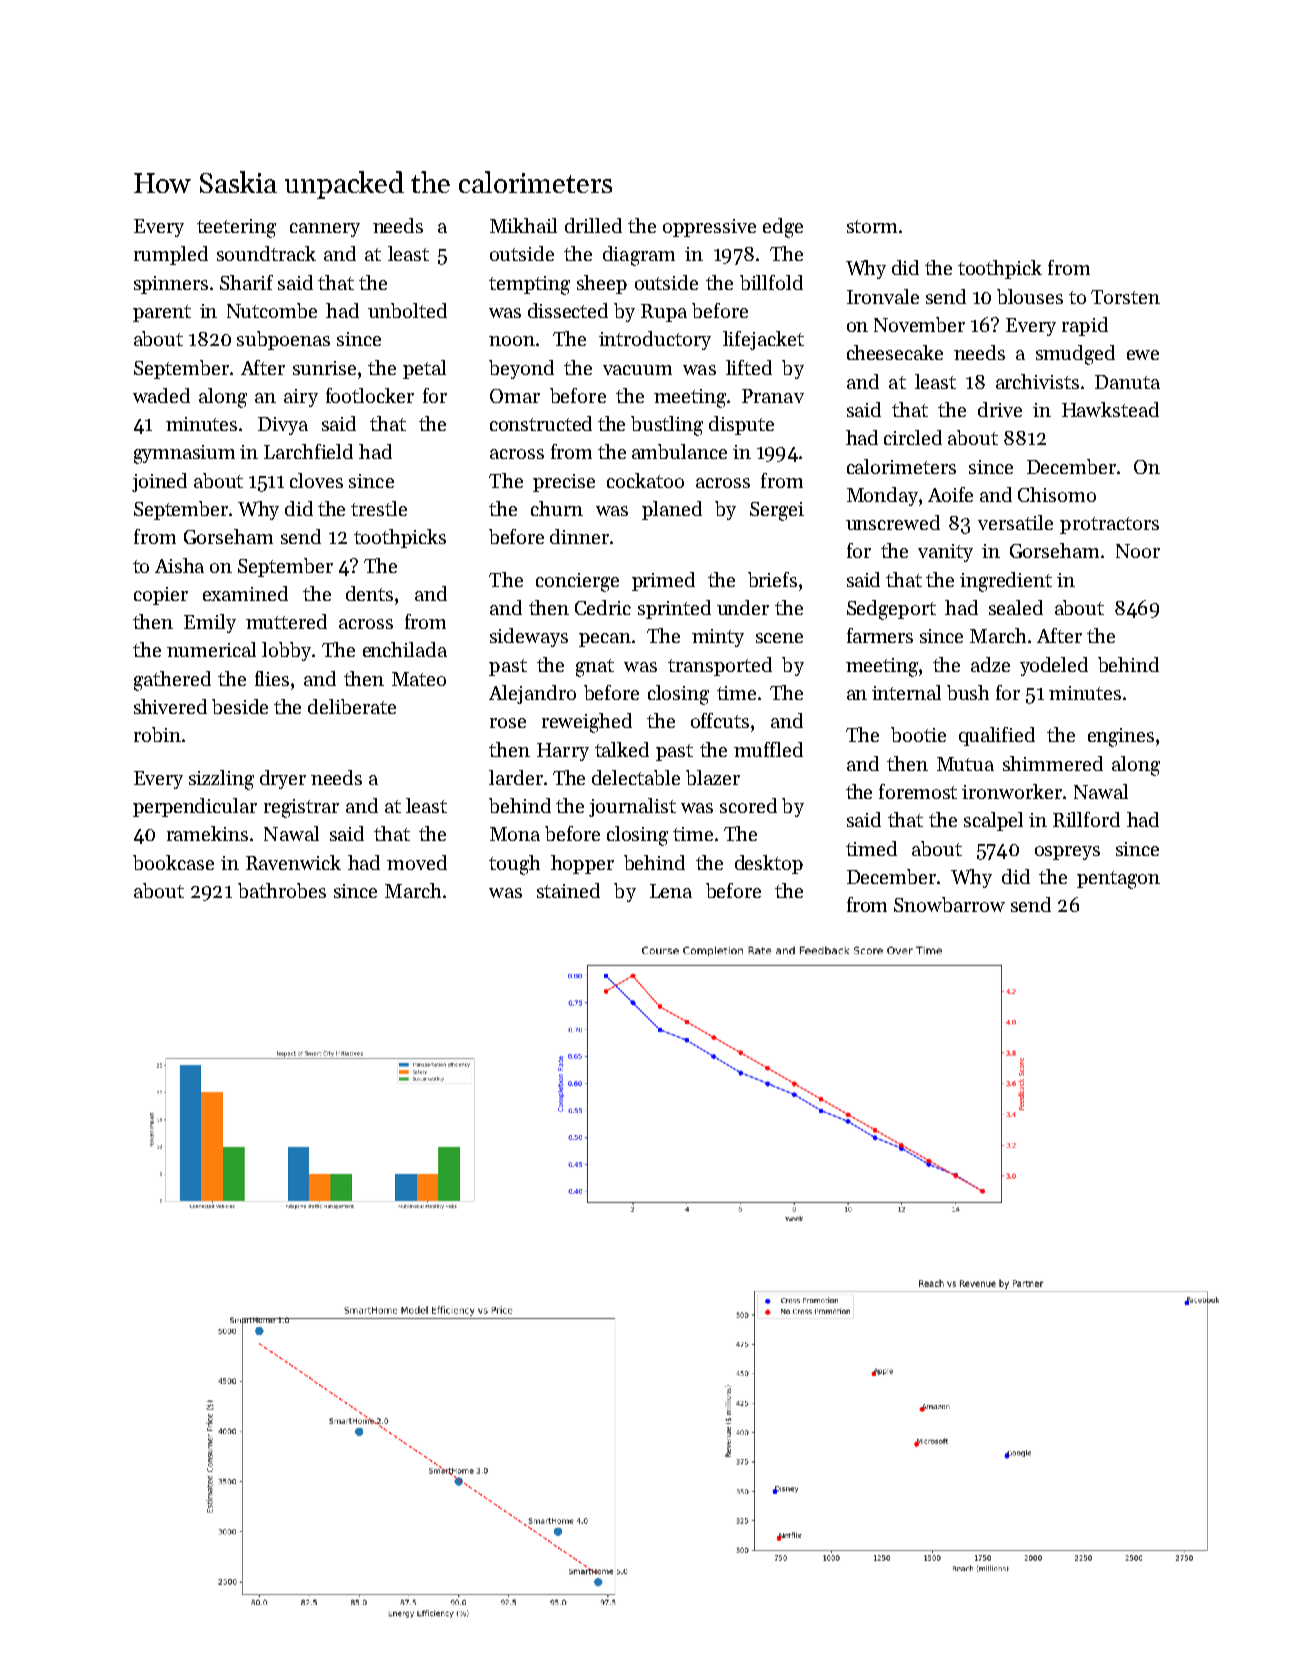 The height and width of the document is (1673, 1293). Describe the element at coordinates (637, 370) in the document. I see `vacuum` at that location.
